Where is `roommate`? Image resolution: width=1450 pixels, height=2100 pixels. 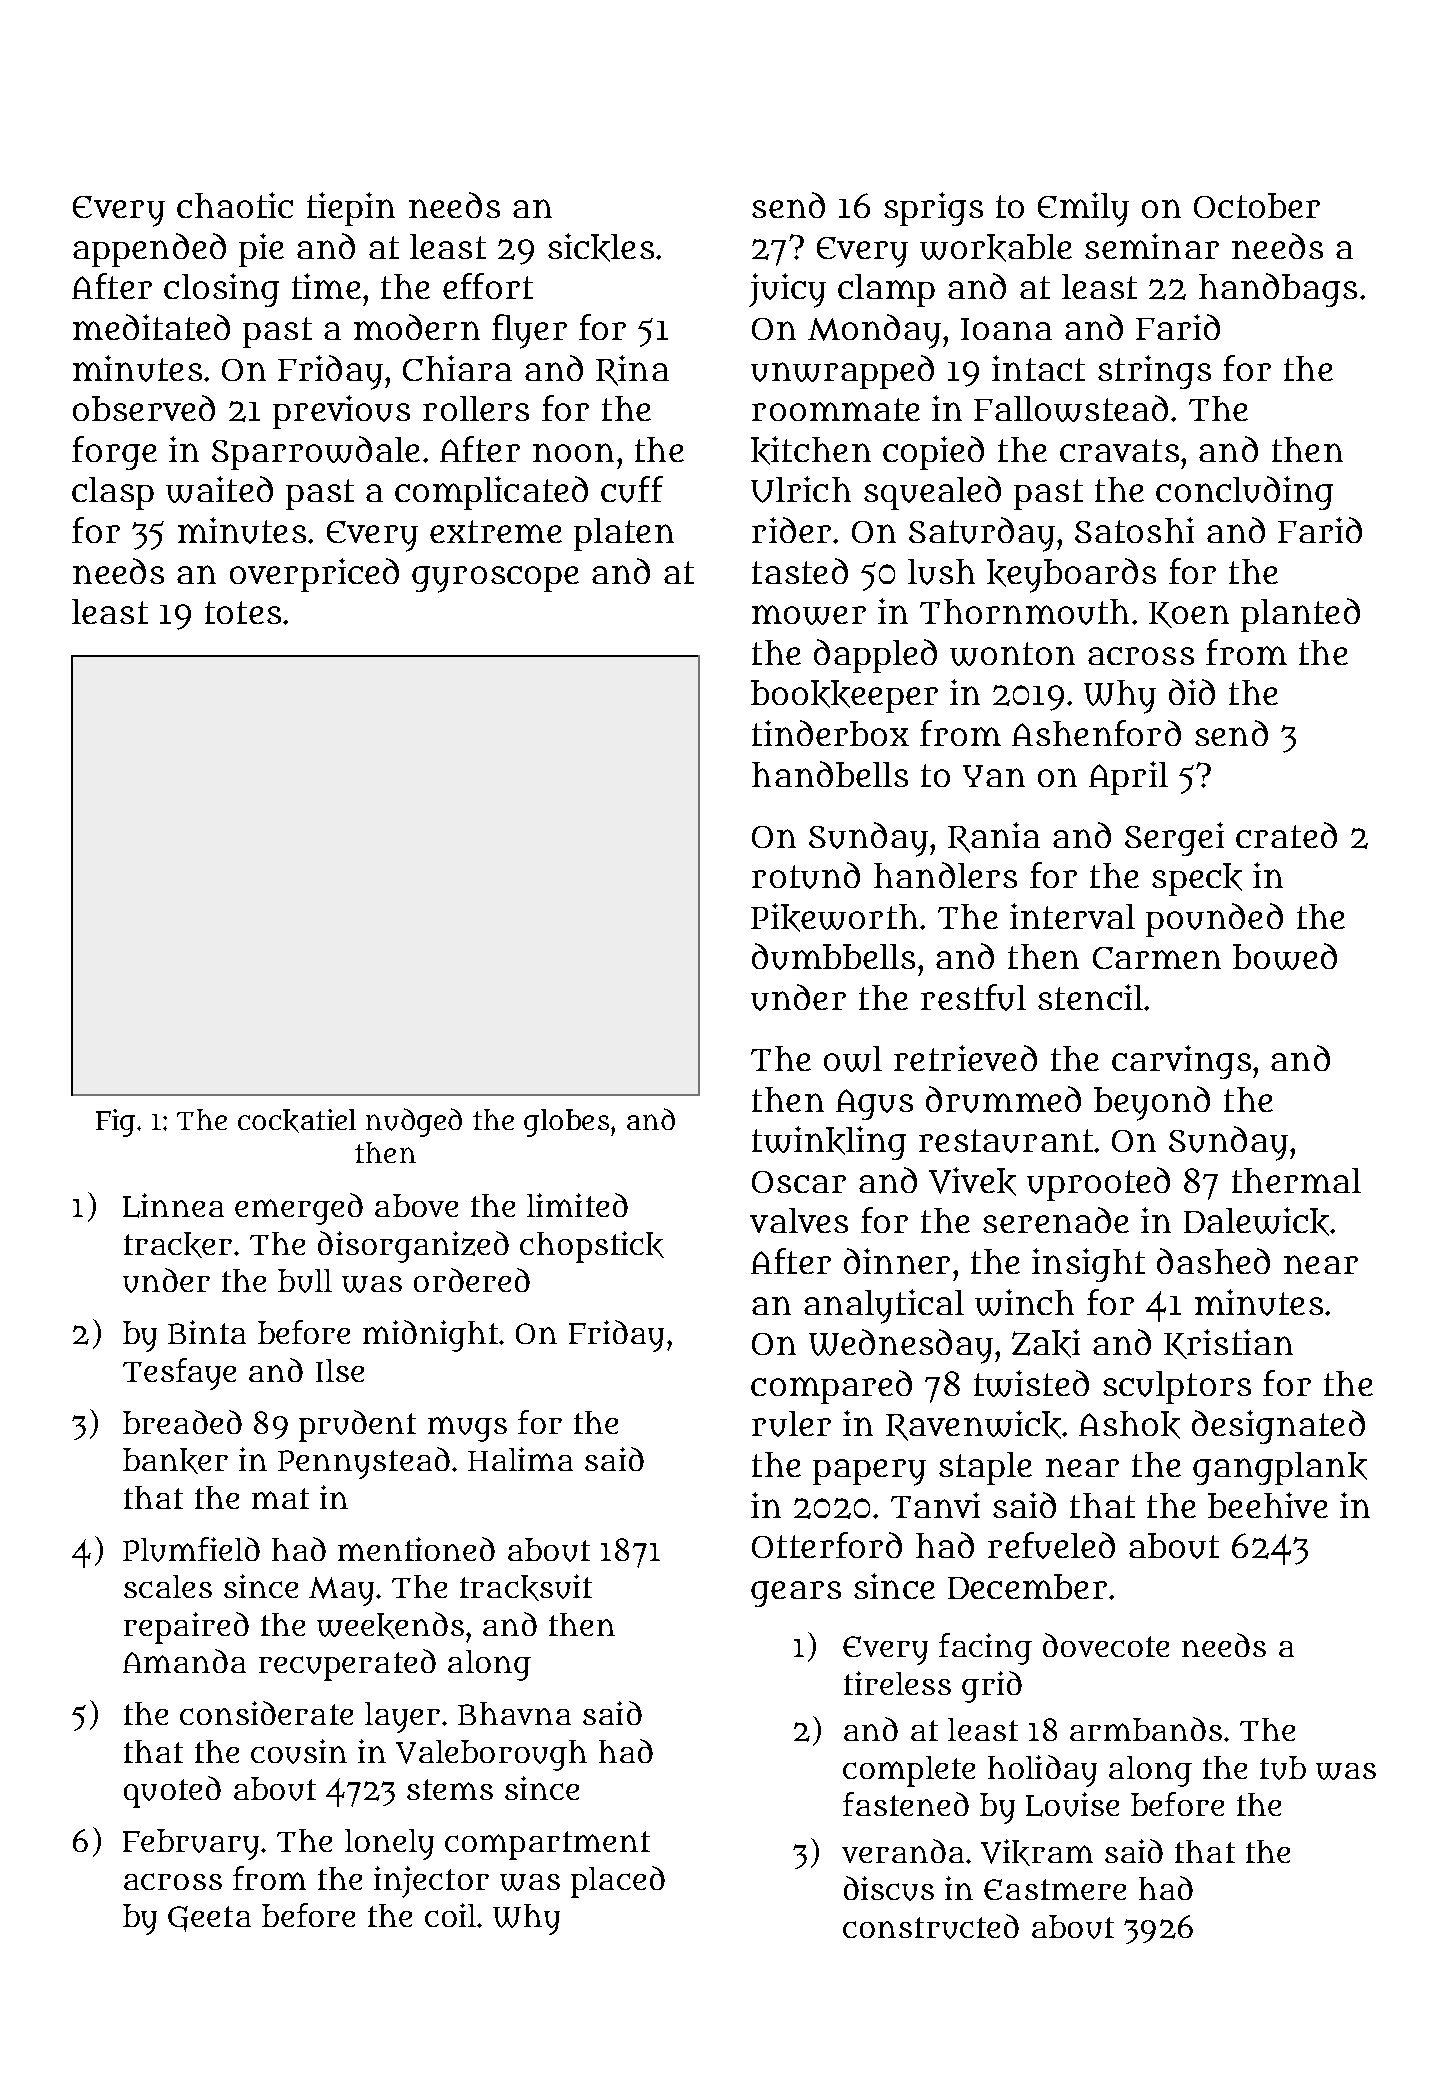
roommate is located at coordinates (836, 409).
